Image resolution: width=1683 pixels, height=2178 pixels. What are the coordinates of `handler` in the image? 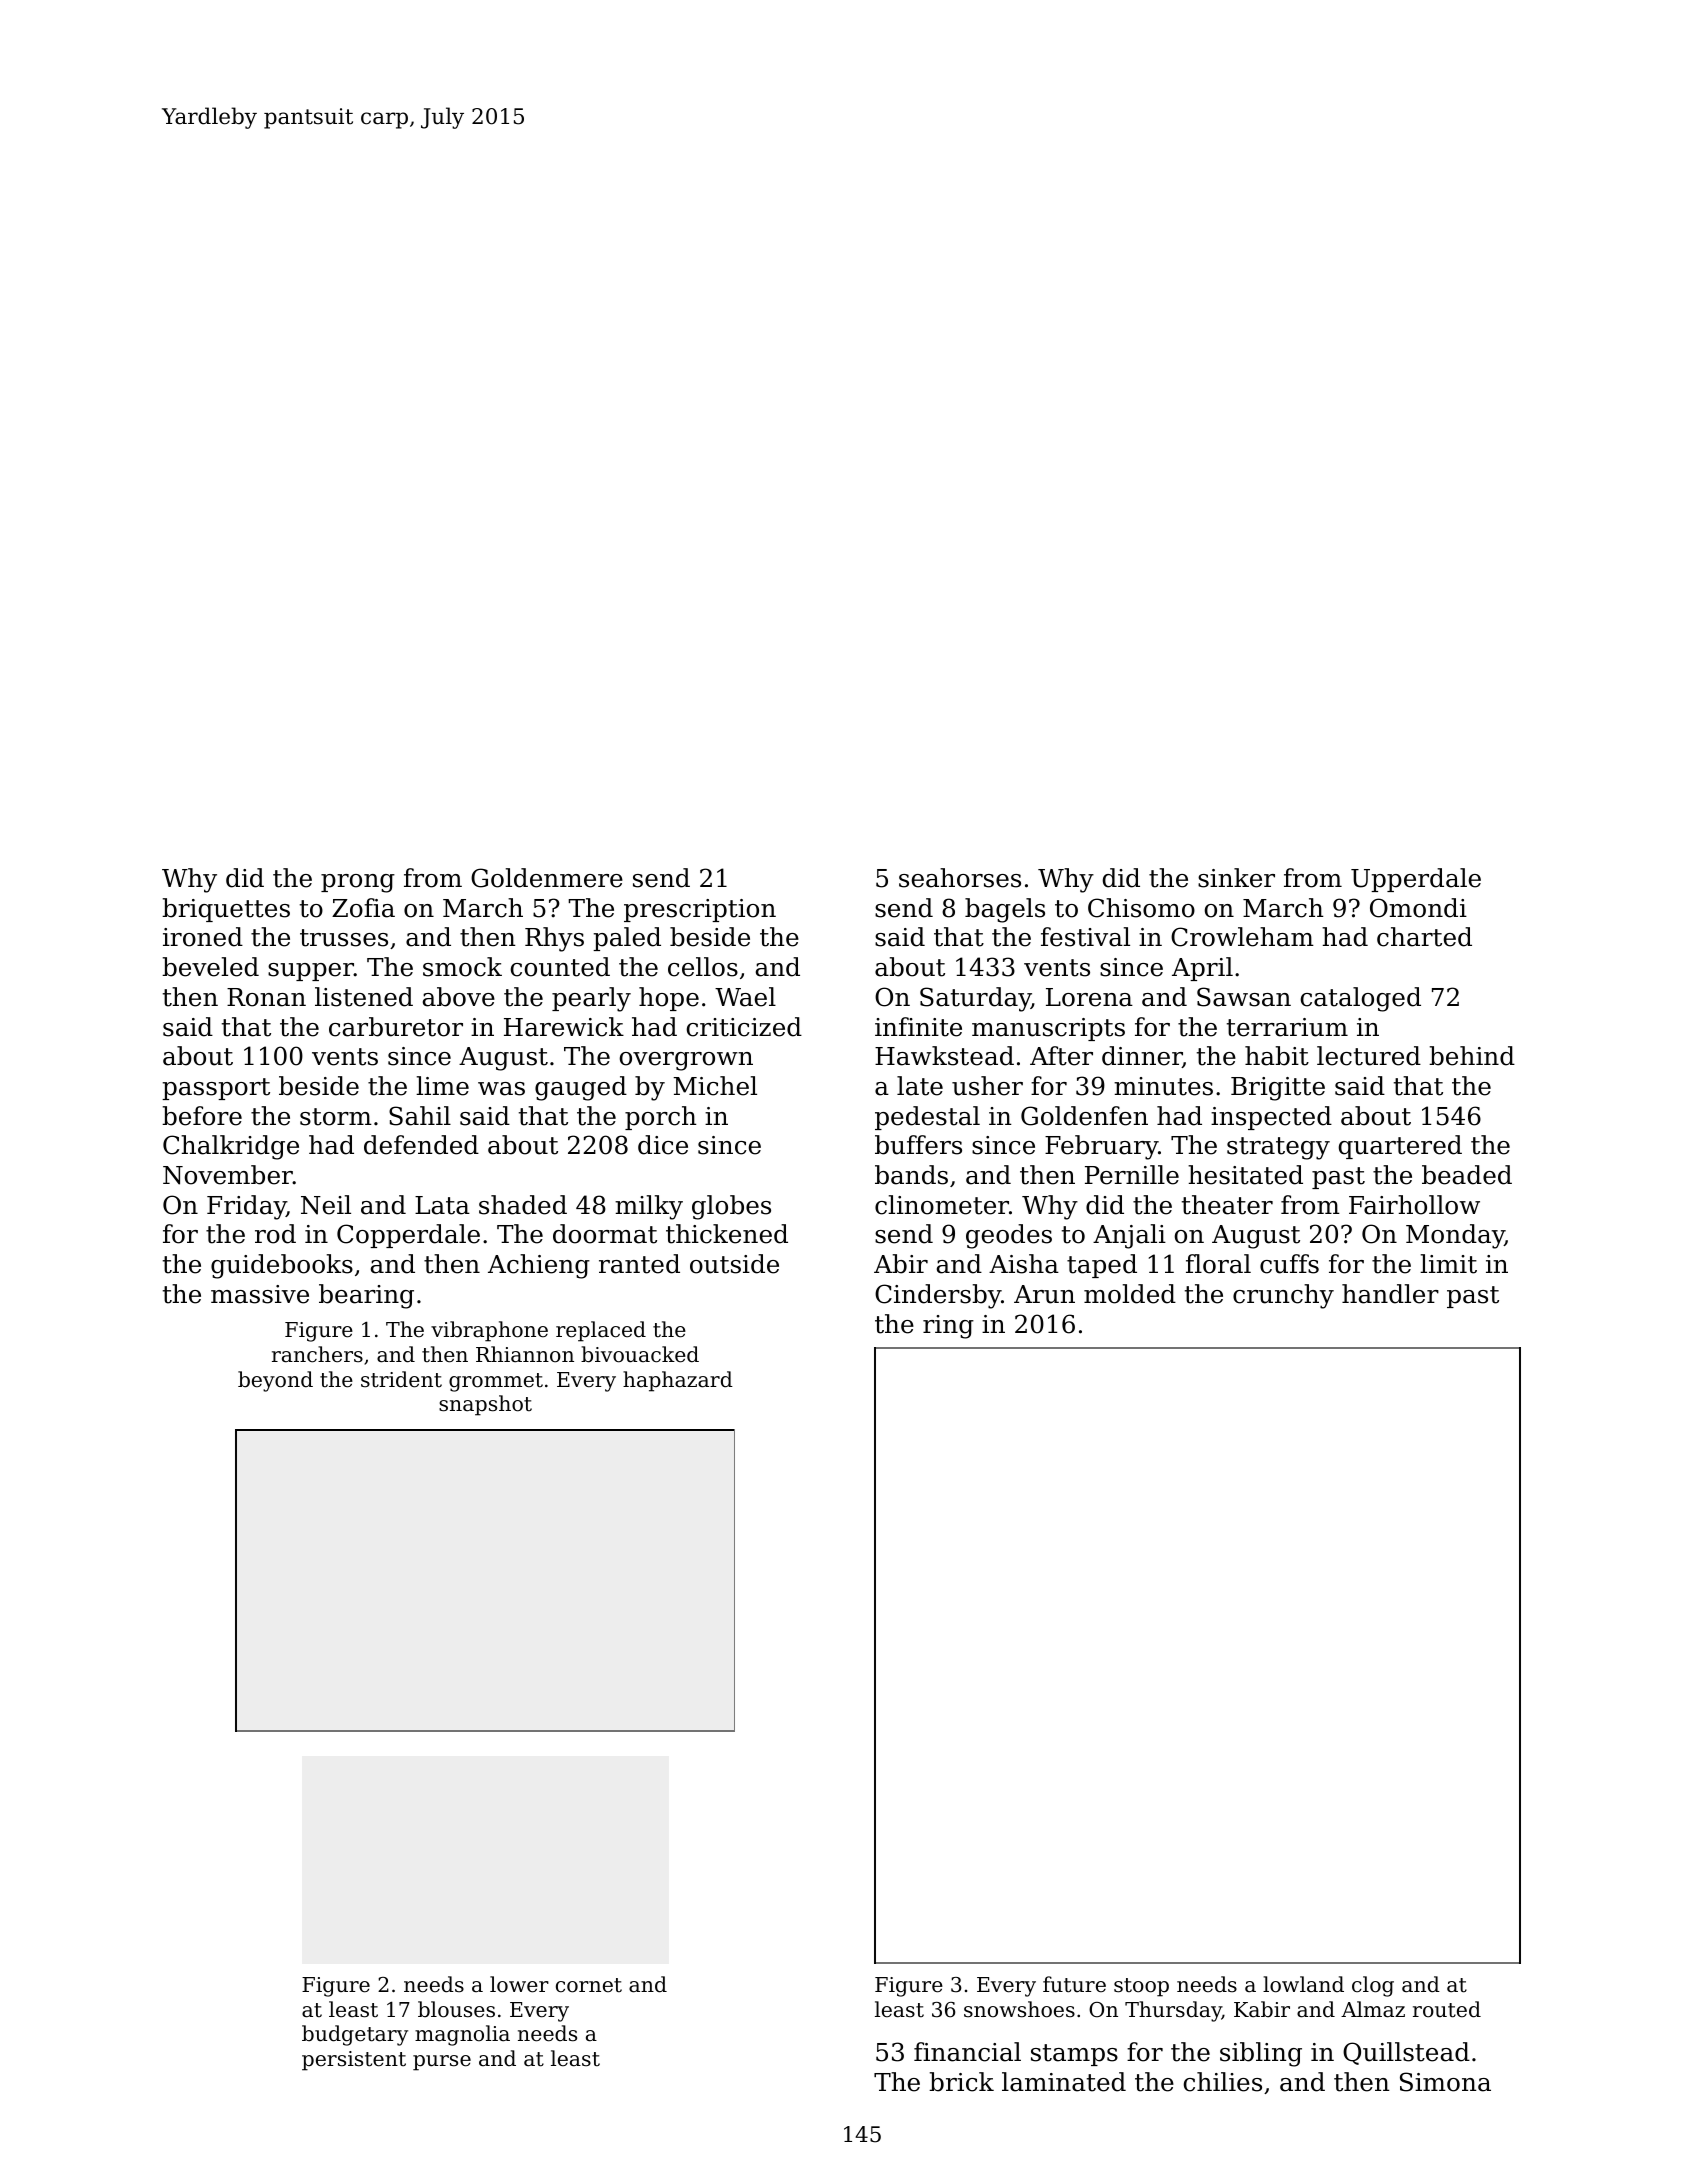 It's located at (1390, 1294).
